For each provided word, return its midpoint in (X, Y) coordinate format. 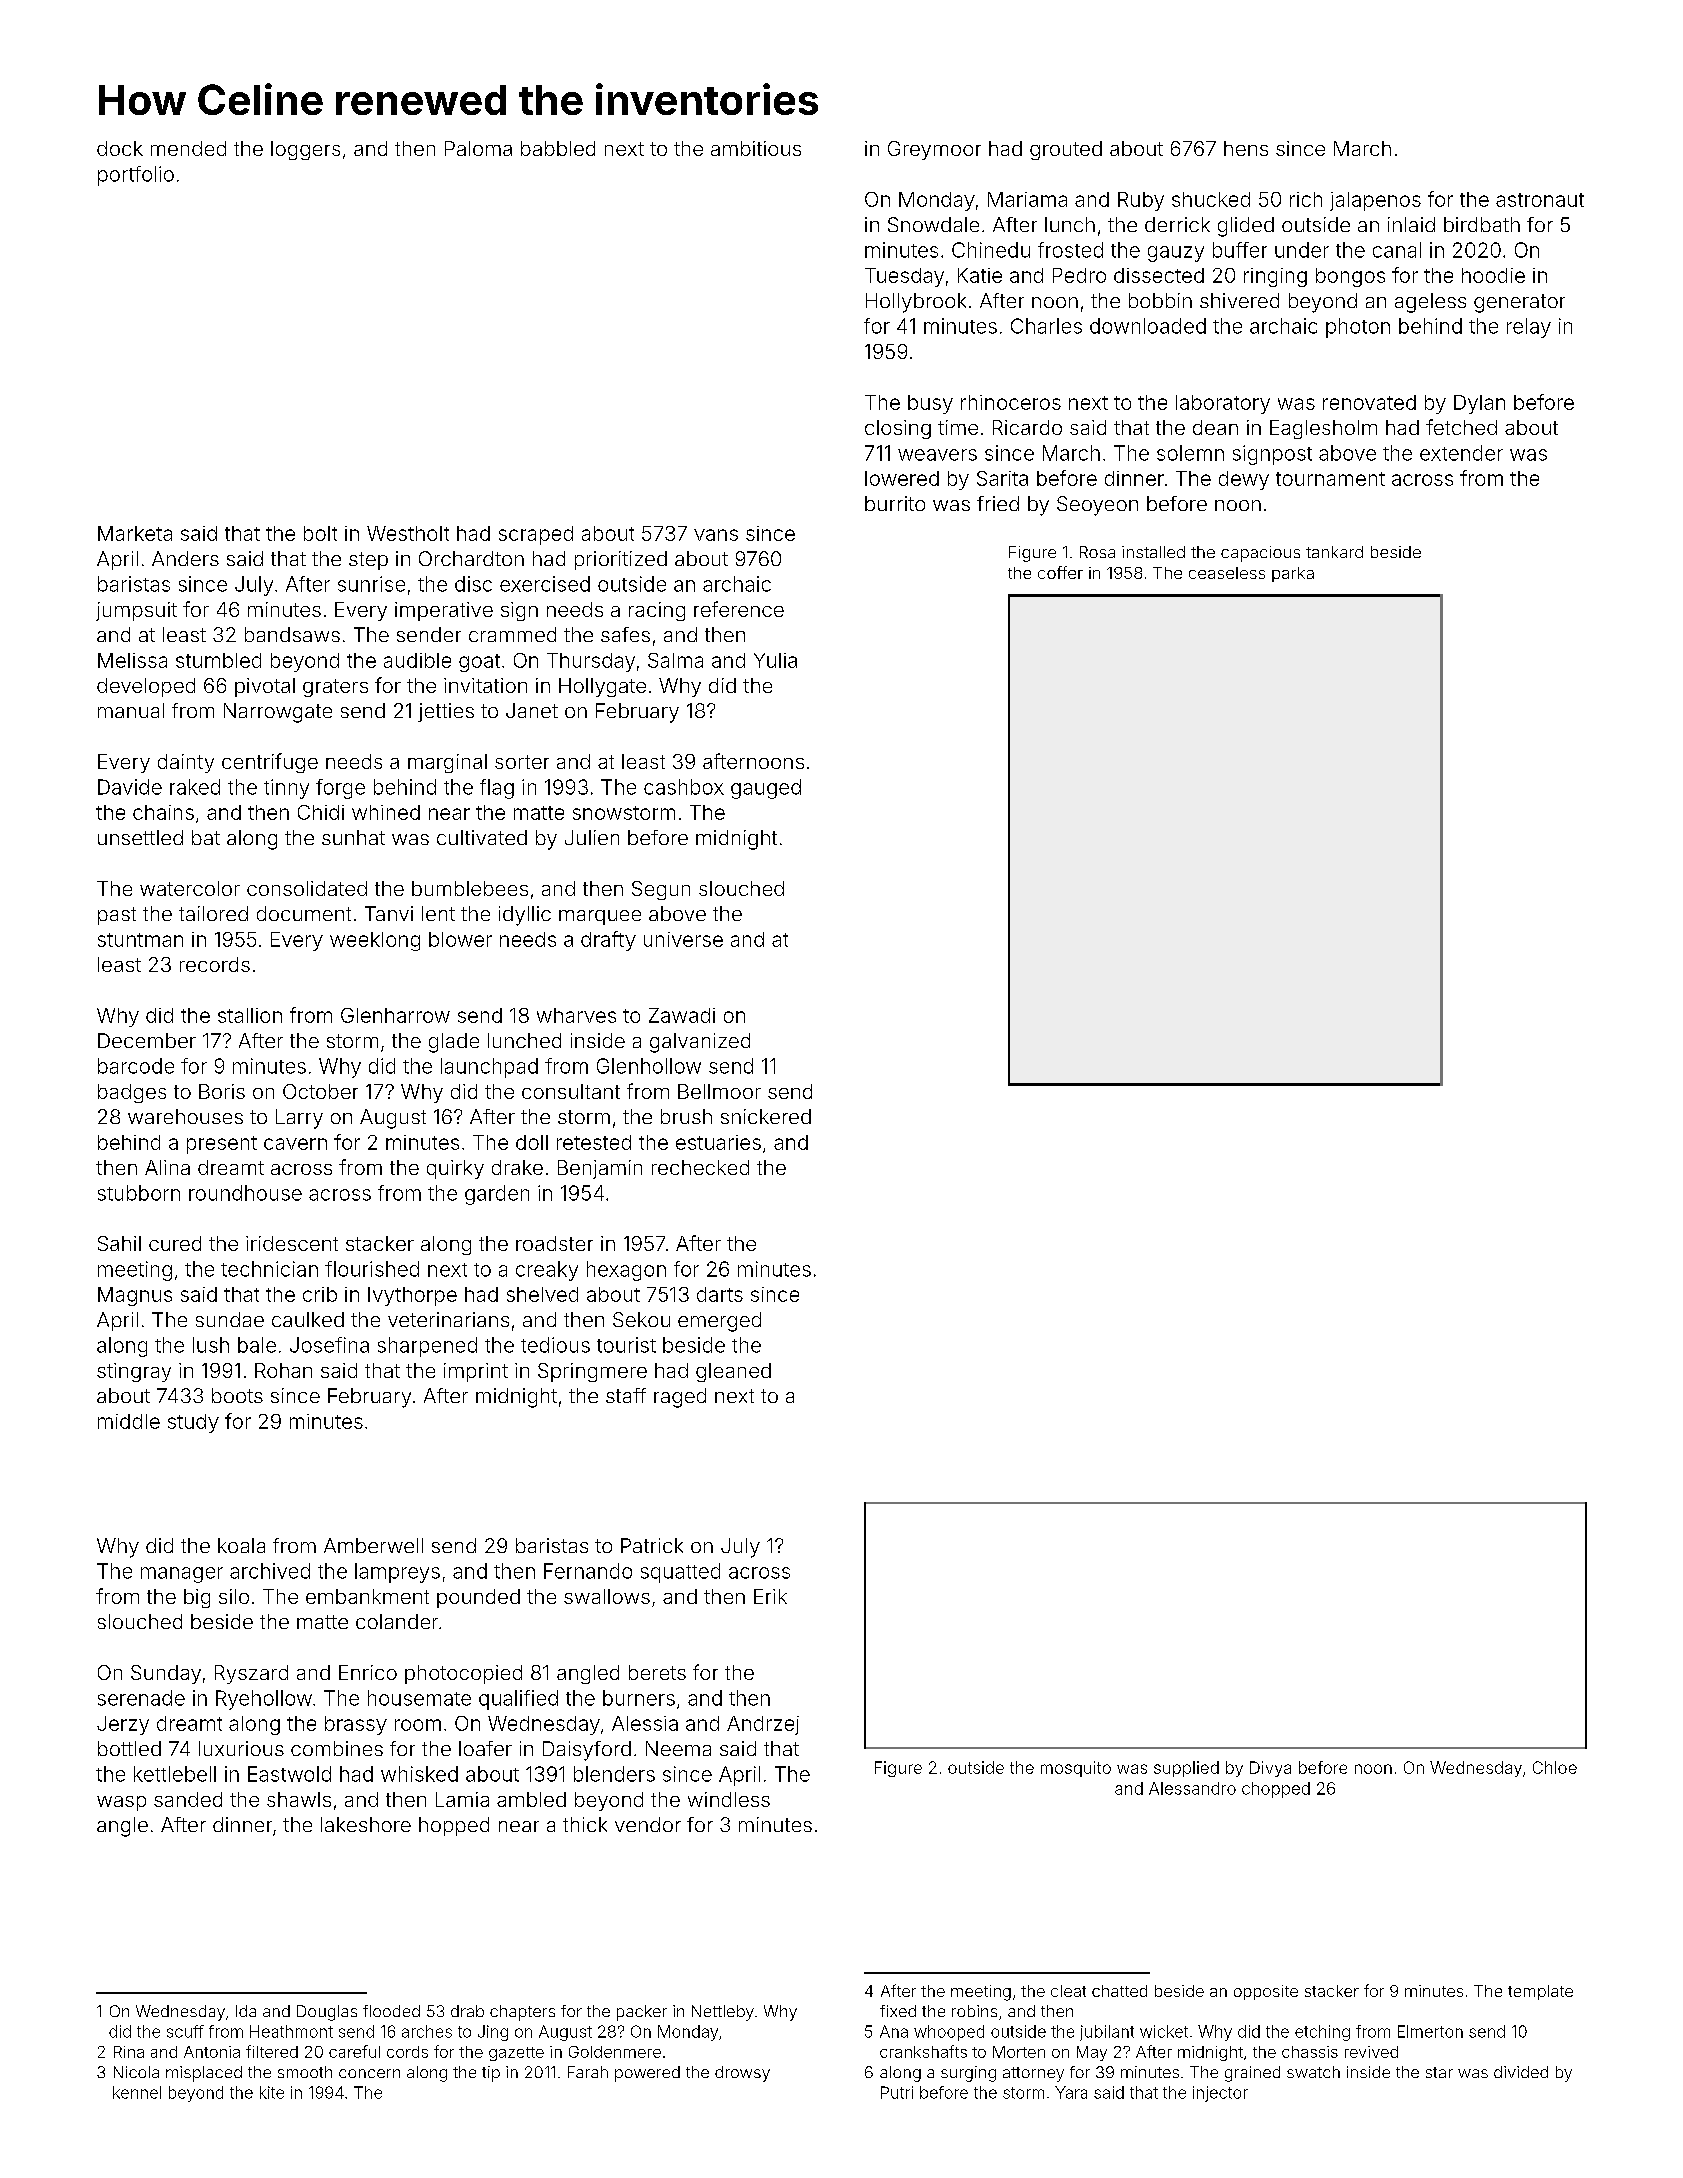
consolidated (307, 888)
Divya (1270, 1769)
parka (1293, 574)
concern (369, 2073)
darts (720, 1294)
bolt (320, 533)
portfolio (136, 176)
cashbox (684, 787)
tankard (1334, 552)
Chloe (1555, 1767)
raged (680, 1398)
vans (716, 535)
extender (1461, 453)
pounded (478, 1598)
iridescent (292, 1243)
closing (898, 429)
